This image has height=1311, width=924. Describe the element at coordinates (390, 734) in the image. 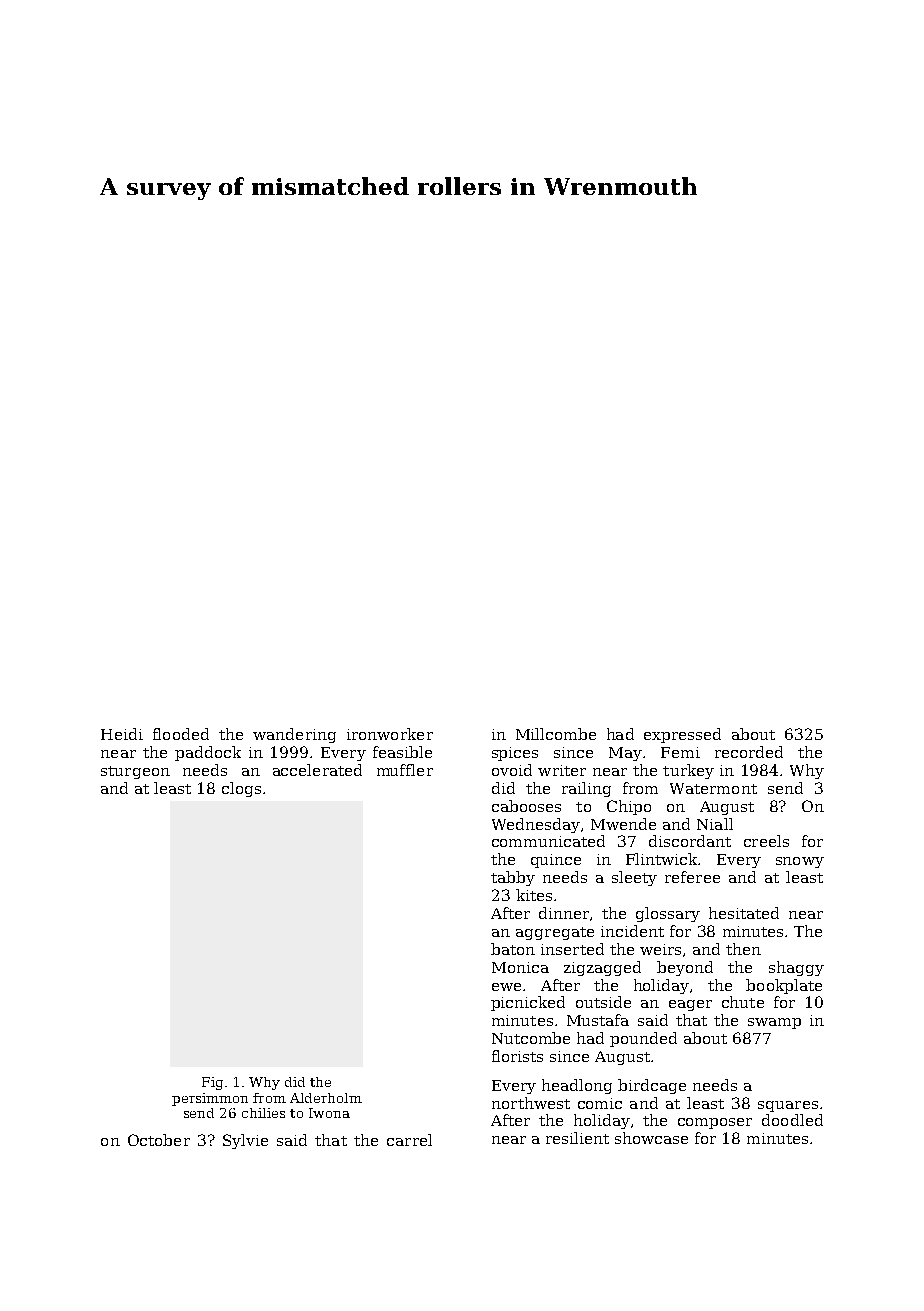

I see `ironworker` at that location.
